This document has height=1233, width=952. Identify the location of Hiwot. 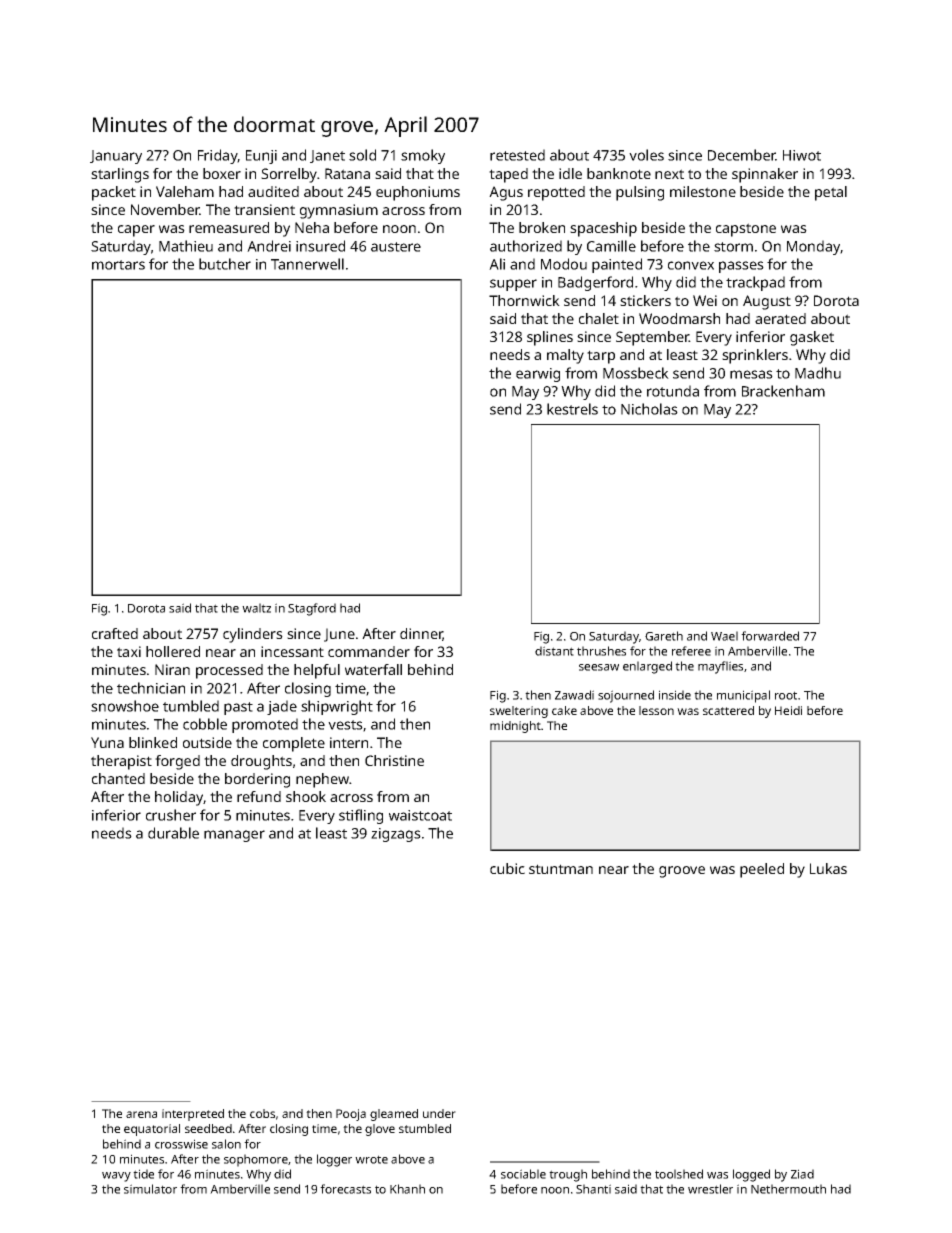
(802, 155).
